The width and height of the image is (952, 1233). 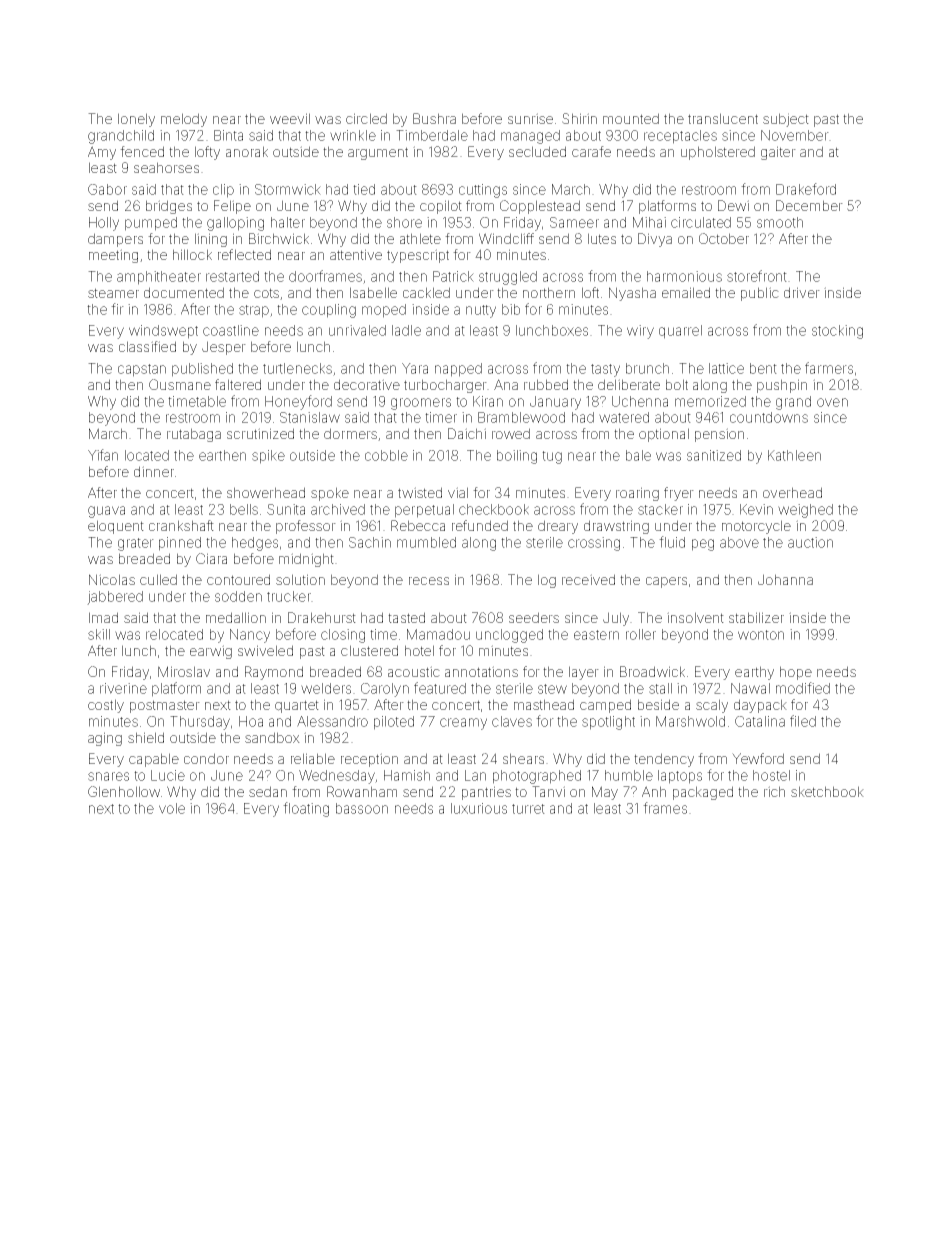 I want to click on bolt, so click(x=677, y=384).
